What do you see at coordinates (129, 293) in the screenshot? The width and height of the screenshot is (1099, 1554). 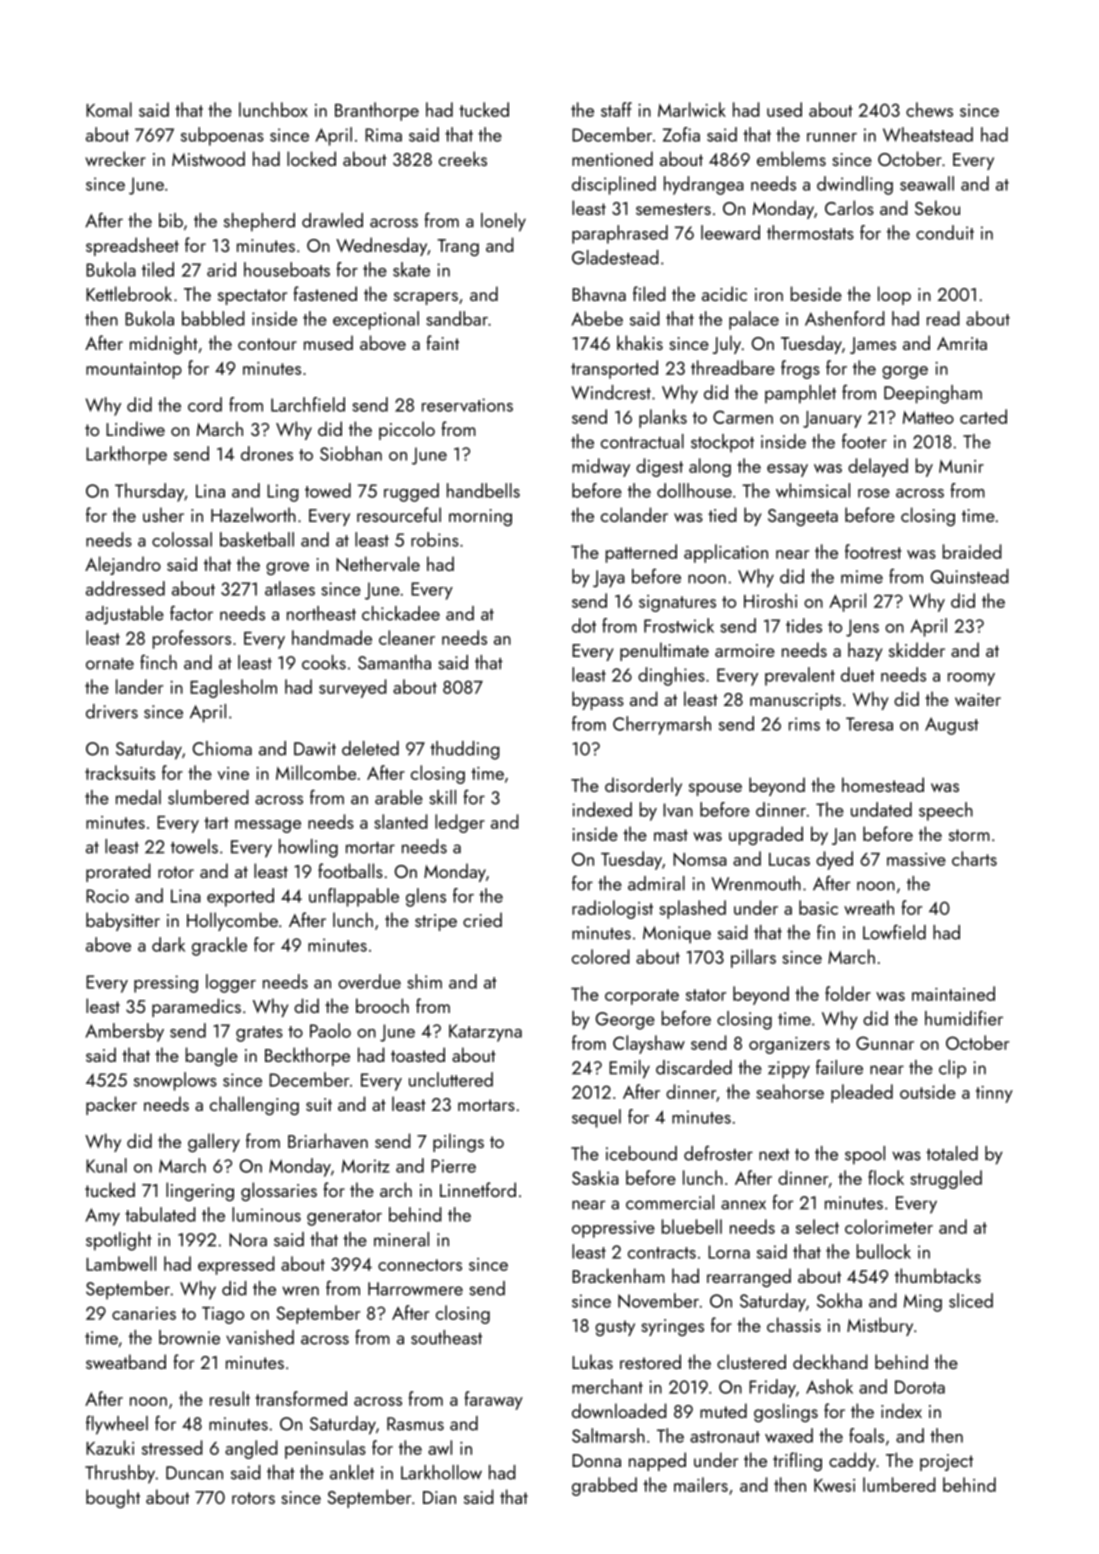 I see `Kettlebrook` at bounding box center [129, 293].
